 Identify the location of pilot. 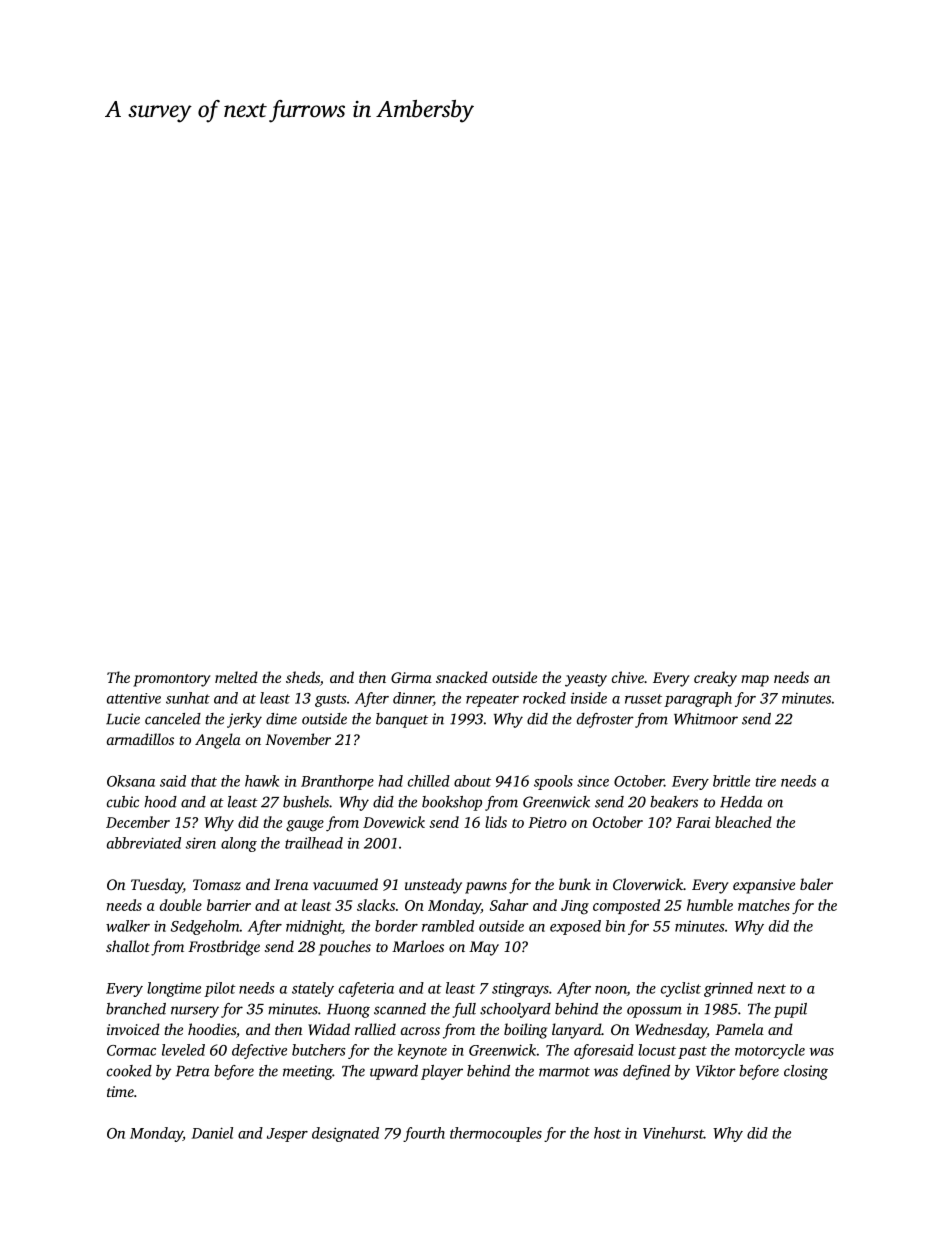
(220, 989).
